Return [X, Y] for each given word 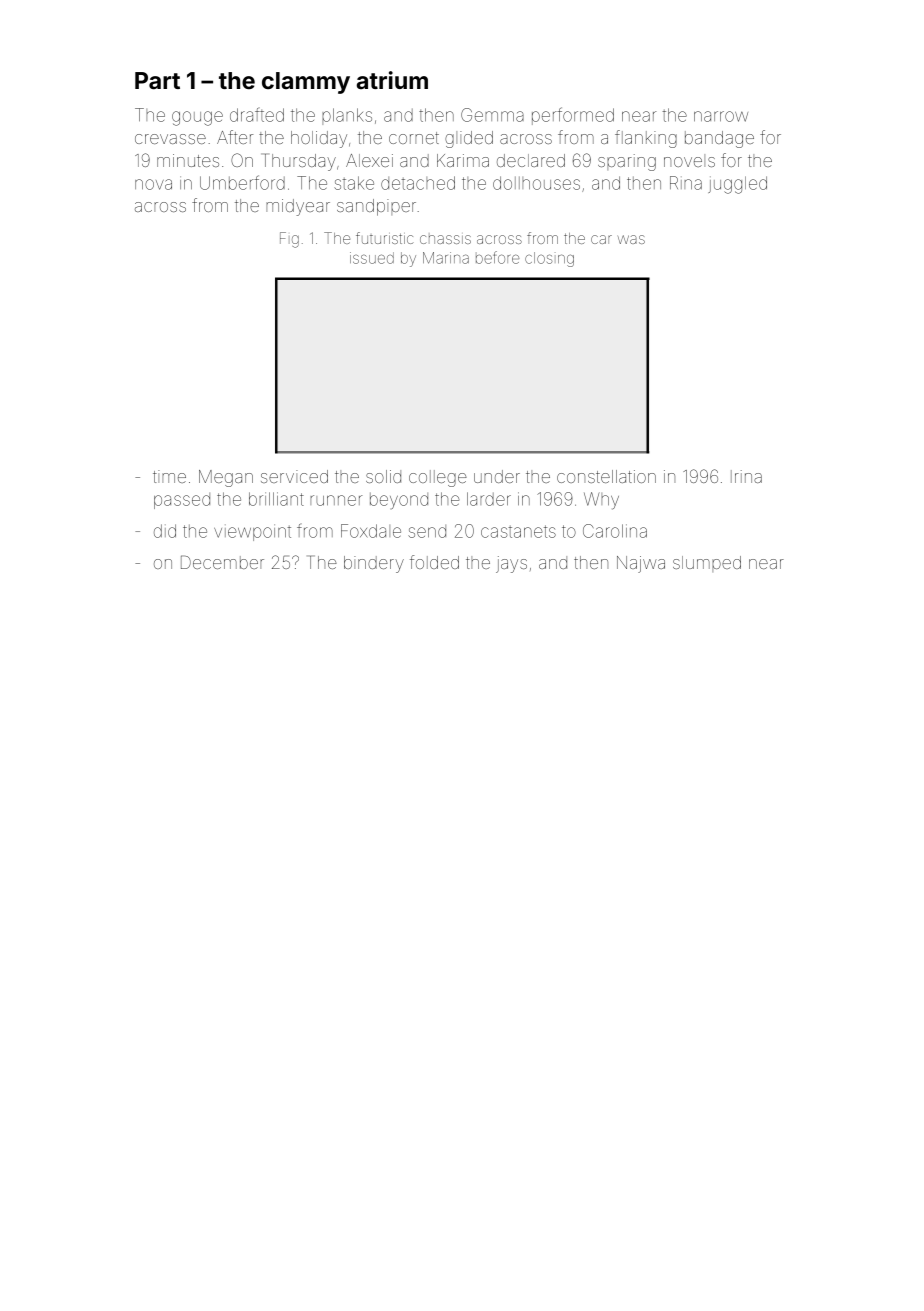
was [631, 239]
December [222, 562]
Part [157, 81]
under [497, 476]
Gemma [492, 115]
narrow [721, 116]
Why [601, 501]
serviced [294, 476]
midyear [298, 207]
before [497, 257]
